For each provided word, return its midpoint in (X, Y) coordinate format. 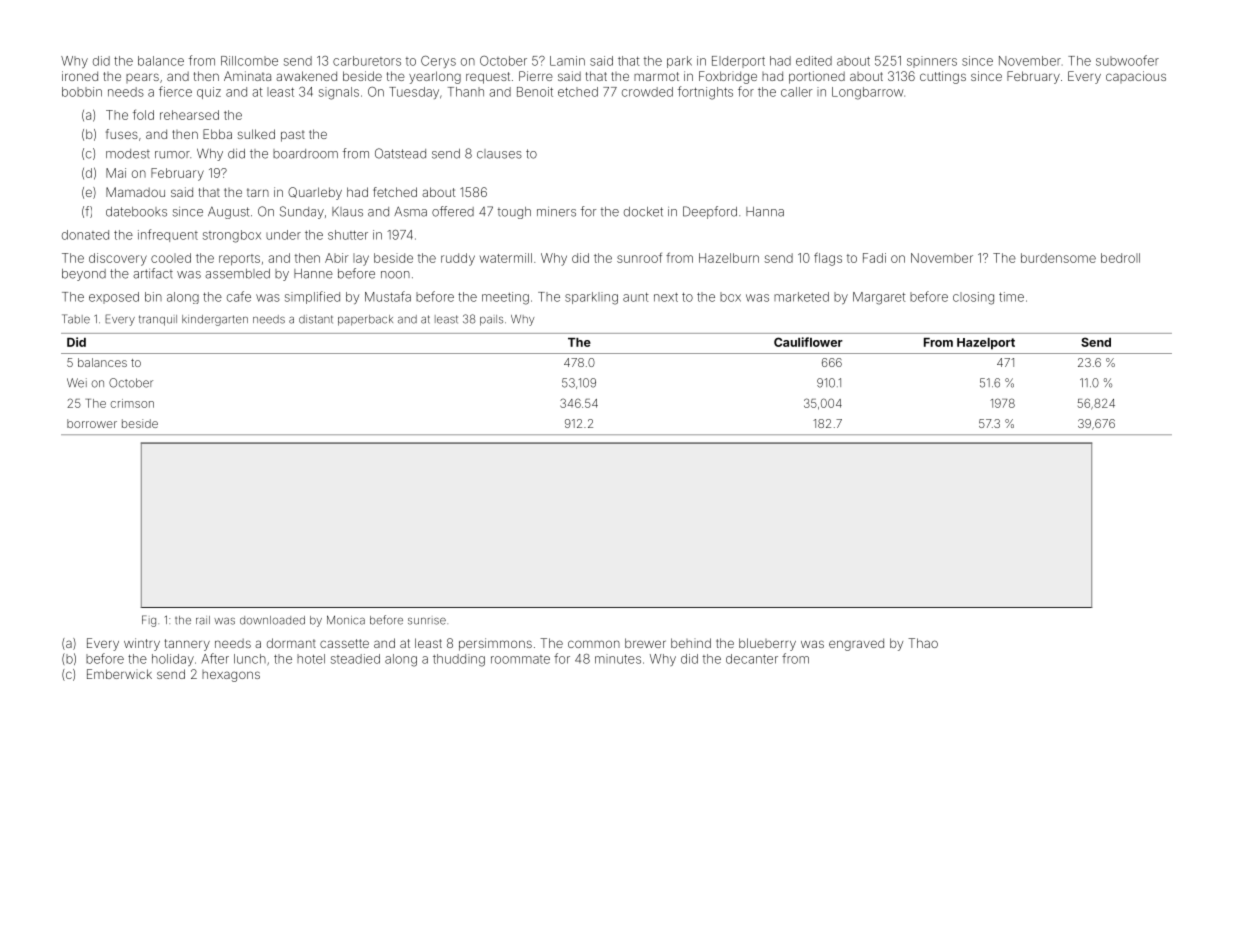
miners (556, 212)
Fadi (874, 258)
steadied (355, 659)
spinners (932, 62)
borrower (92, 423)
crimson (132, 403)
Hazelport (986, 344)
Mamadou (135, 192)
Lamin (567, 61)
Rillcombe (249, 61)
